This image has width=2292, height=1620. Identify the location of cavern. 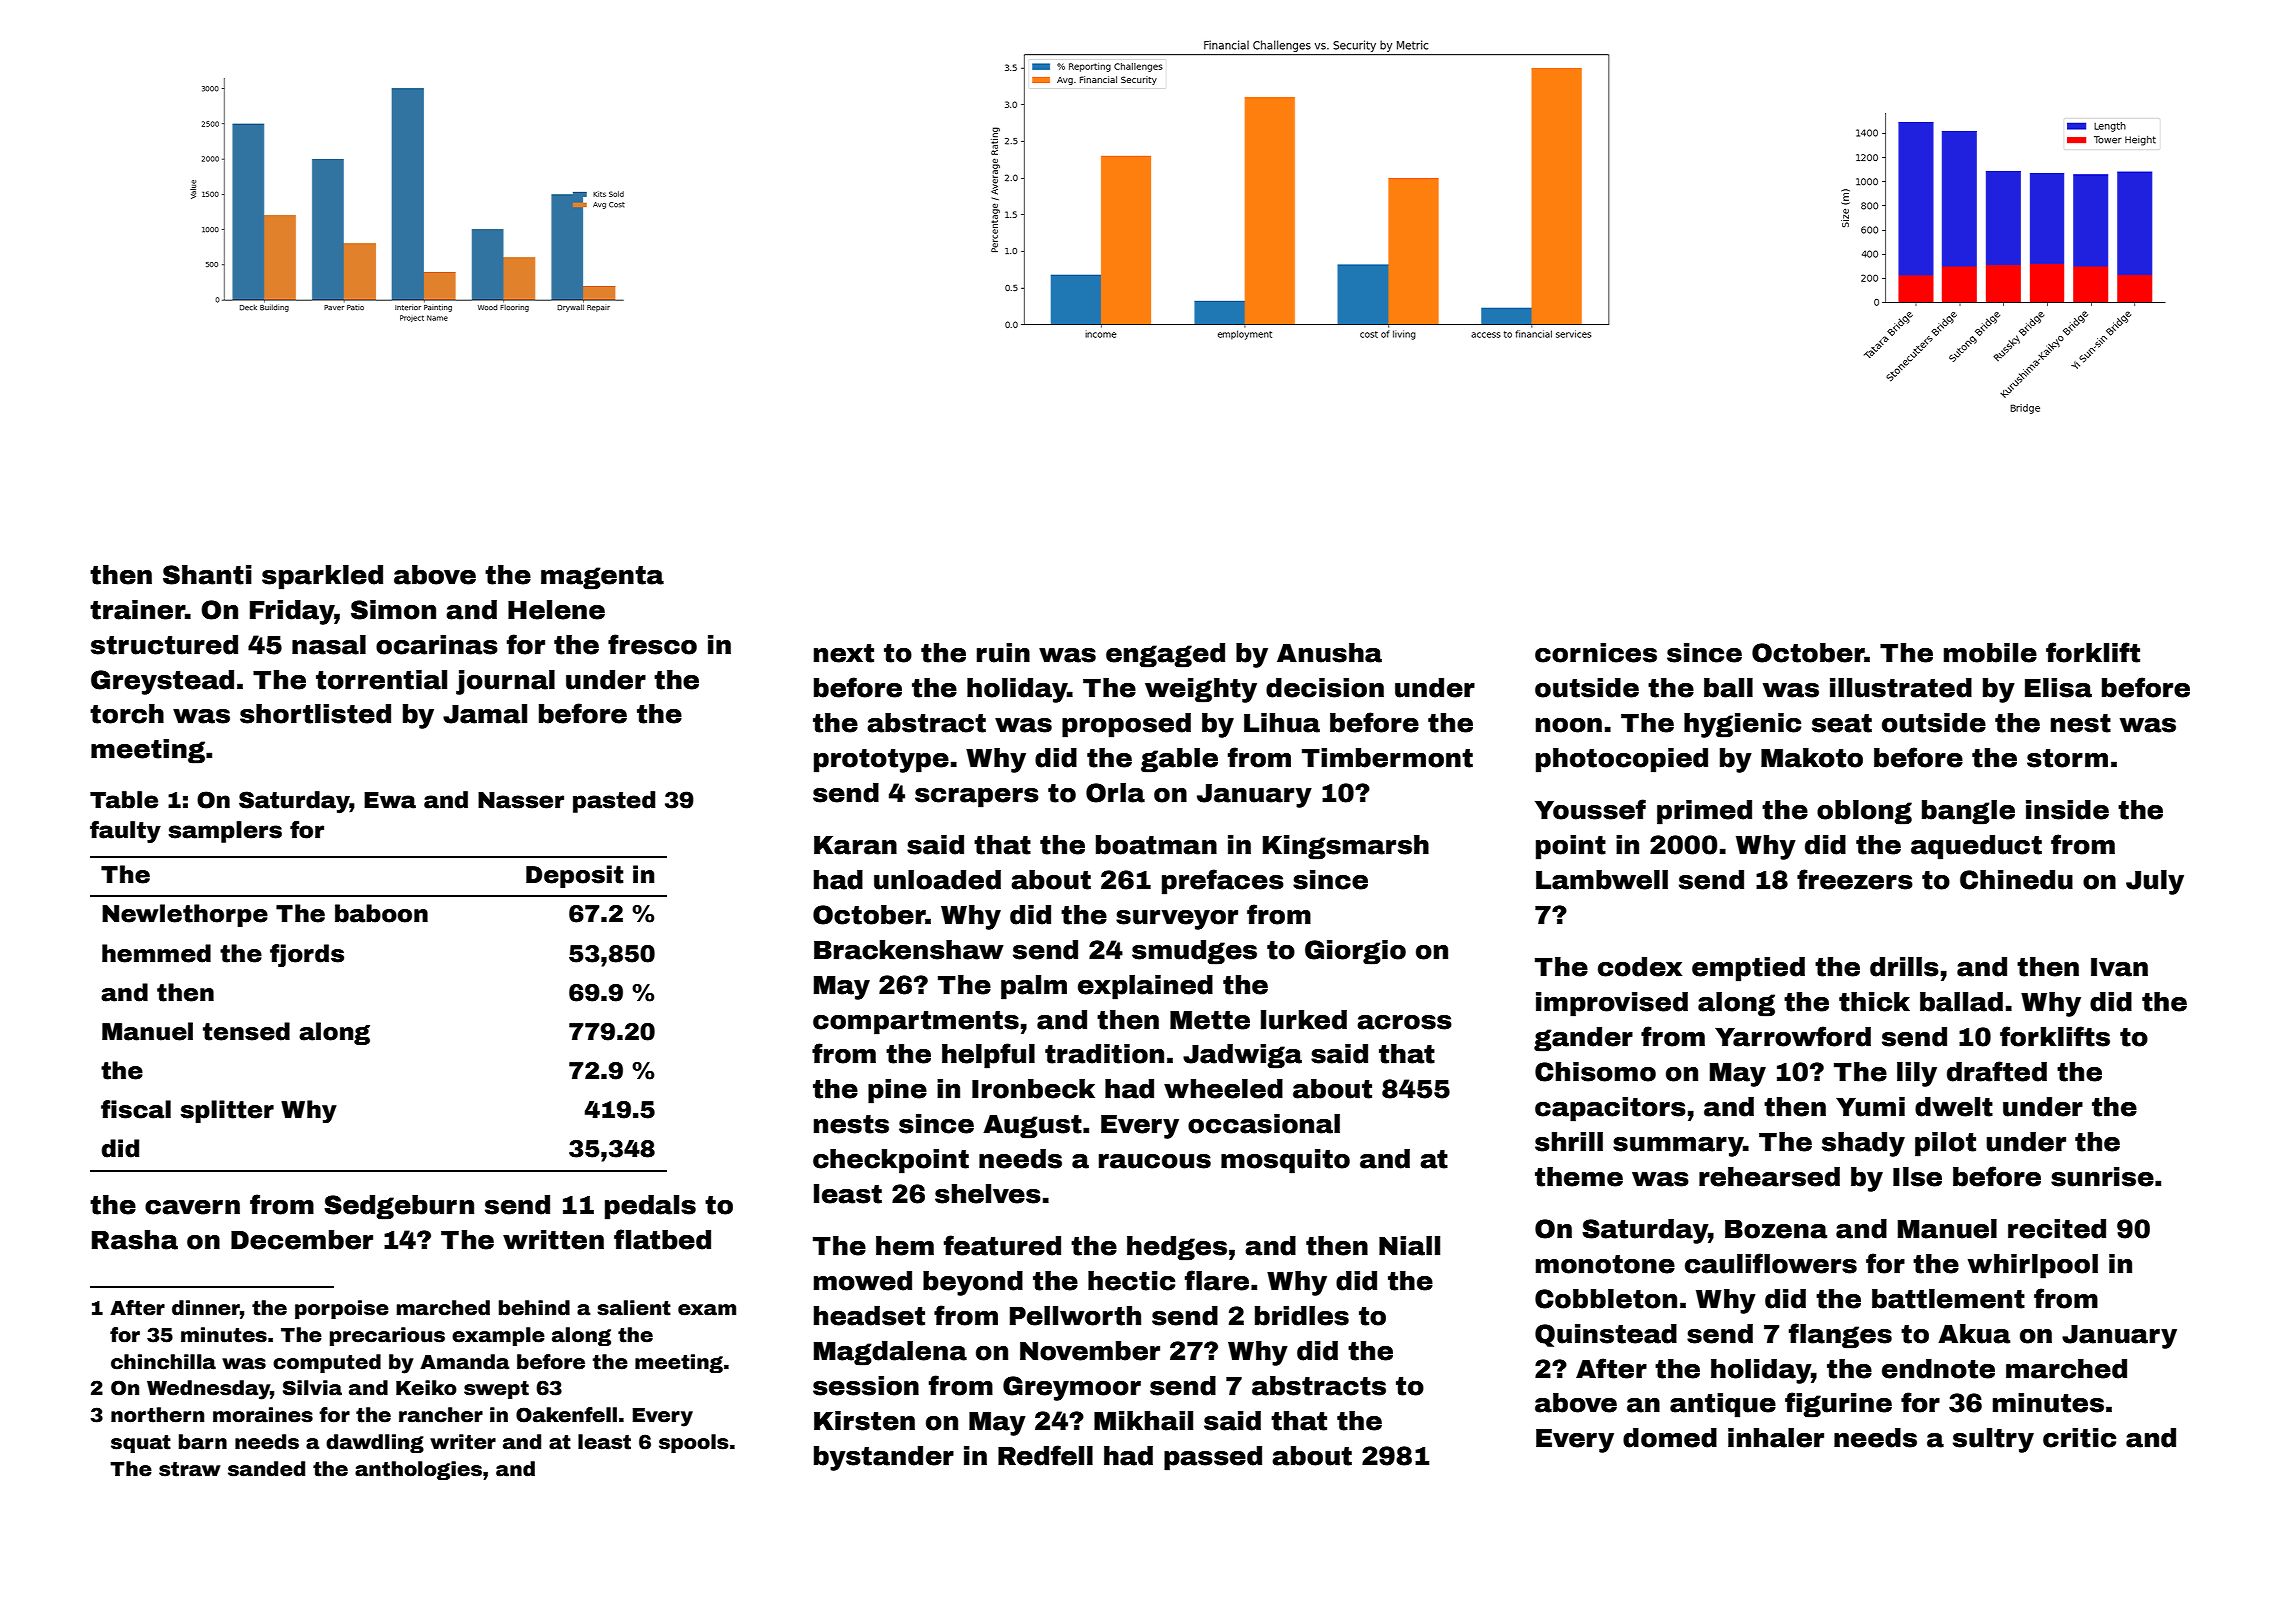
(192, 1207).
